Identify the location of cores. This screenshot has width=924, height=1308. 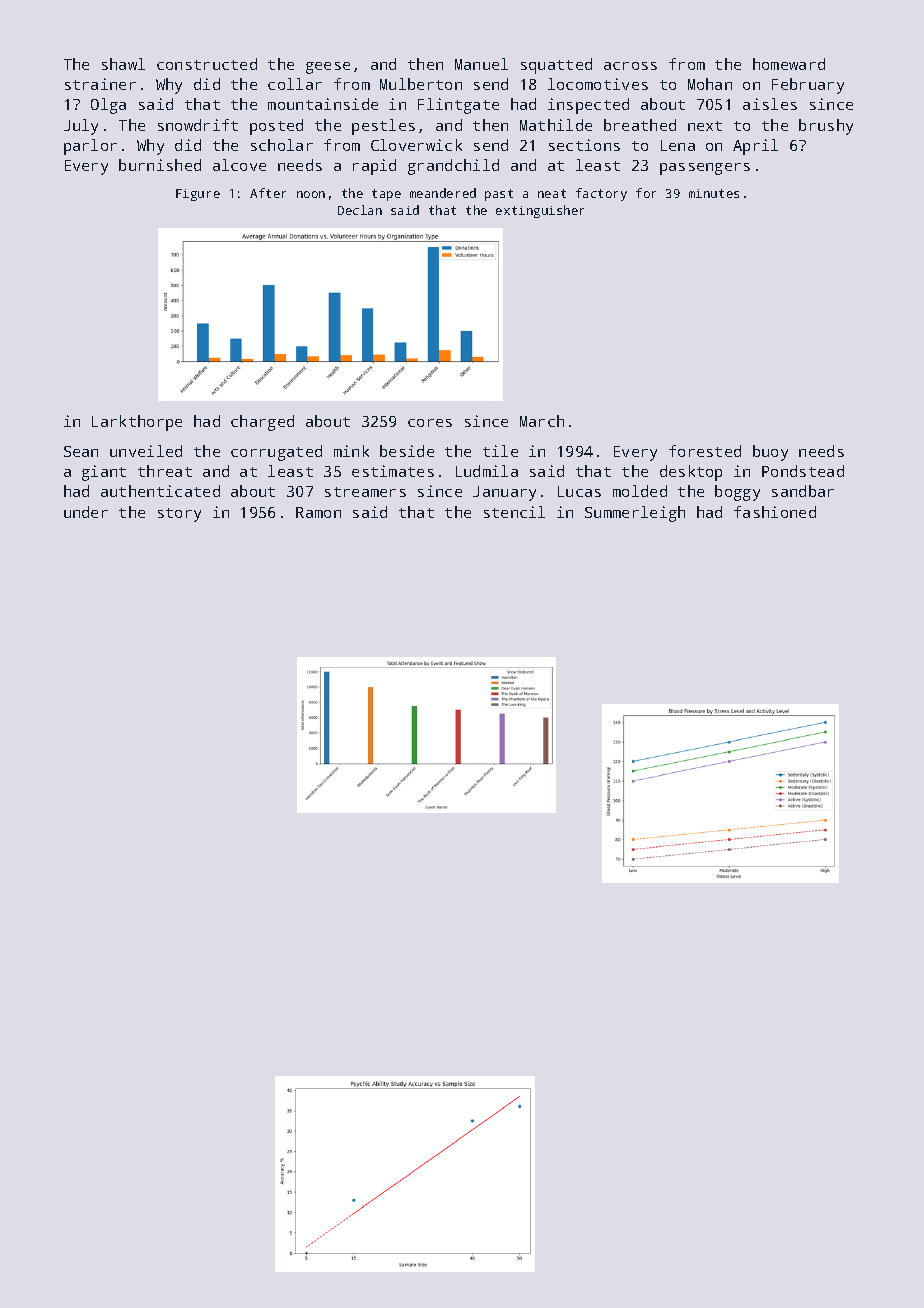
(430, 423).
